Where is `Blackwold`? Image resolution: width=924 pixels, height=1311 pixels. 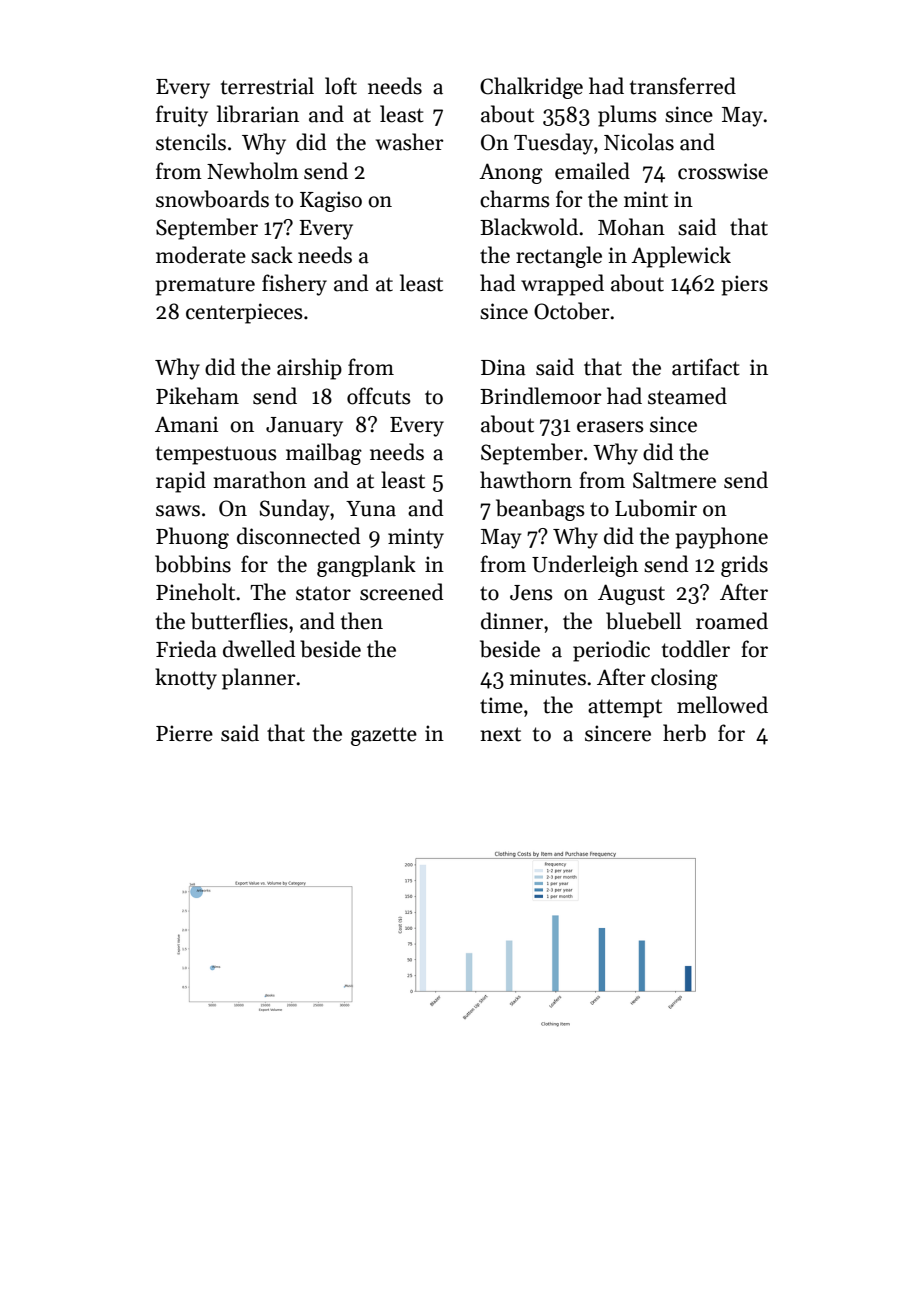
Blackwold is located at coordinates (529, 227).
